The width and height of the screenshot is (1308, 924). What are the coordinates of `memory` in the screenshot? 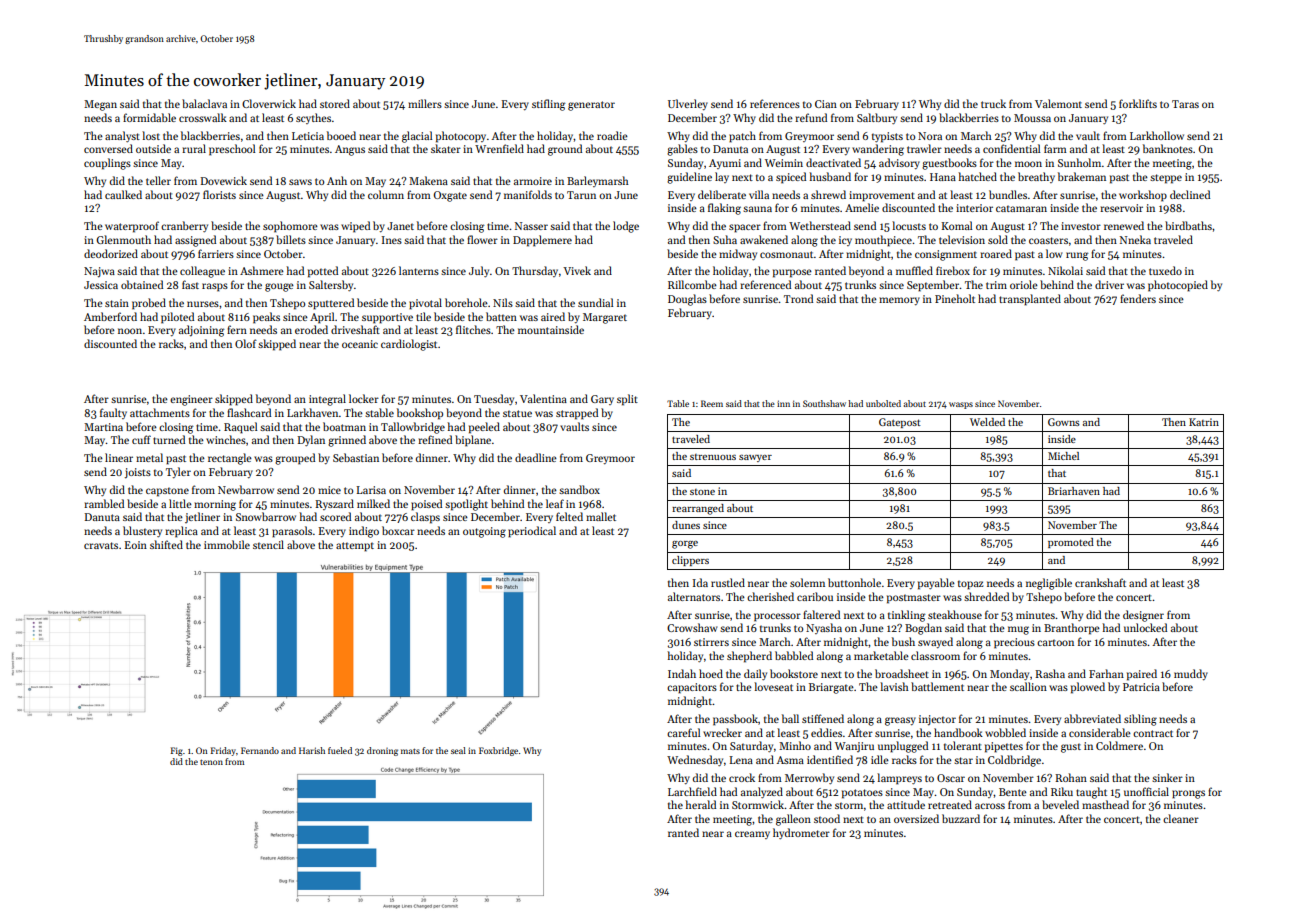 It's located at (899, 301).
